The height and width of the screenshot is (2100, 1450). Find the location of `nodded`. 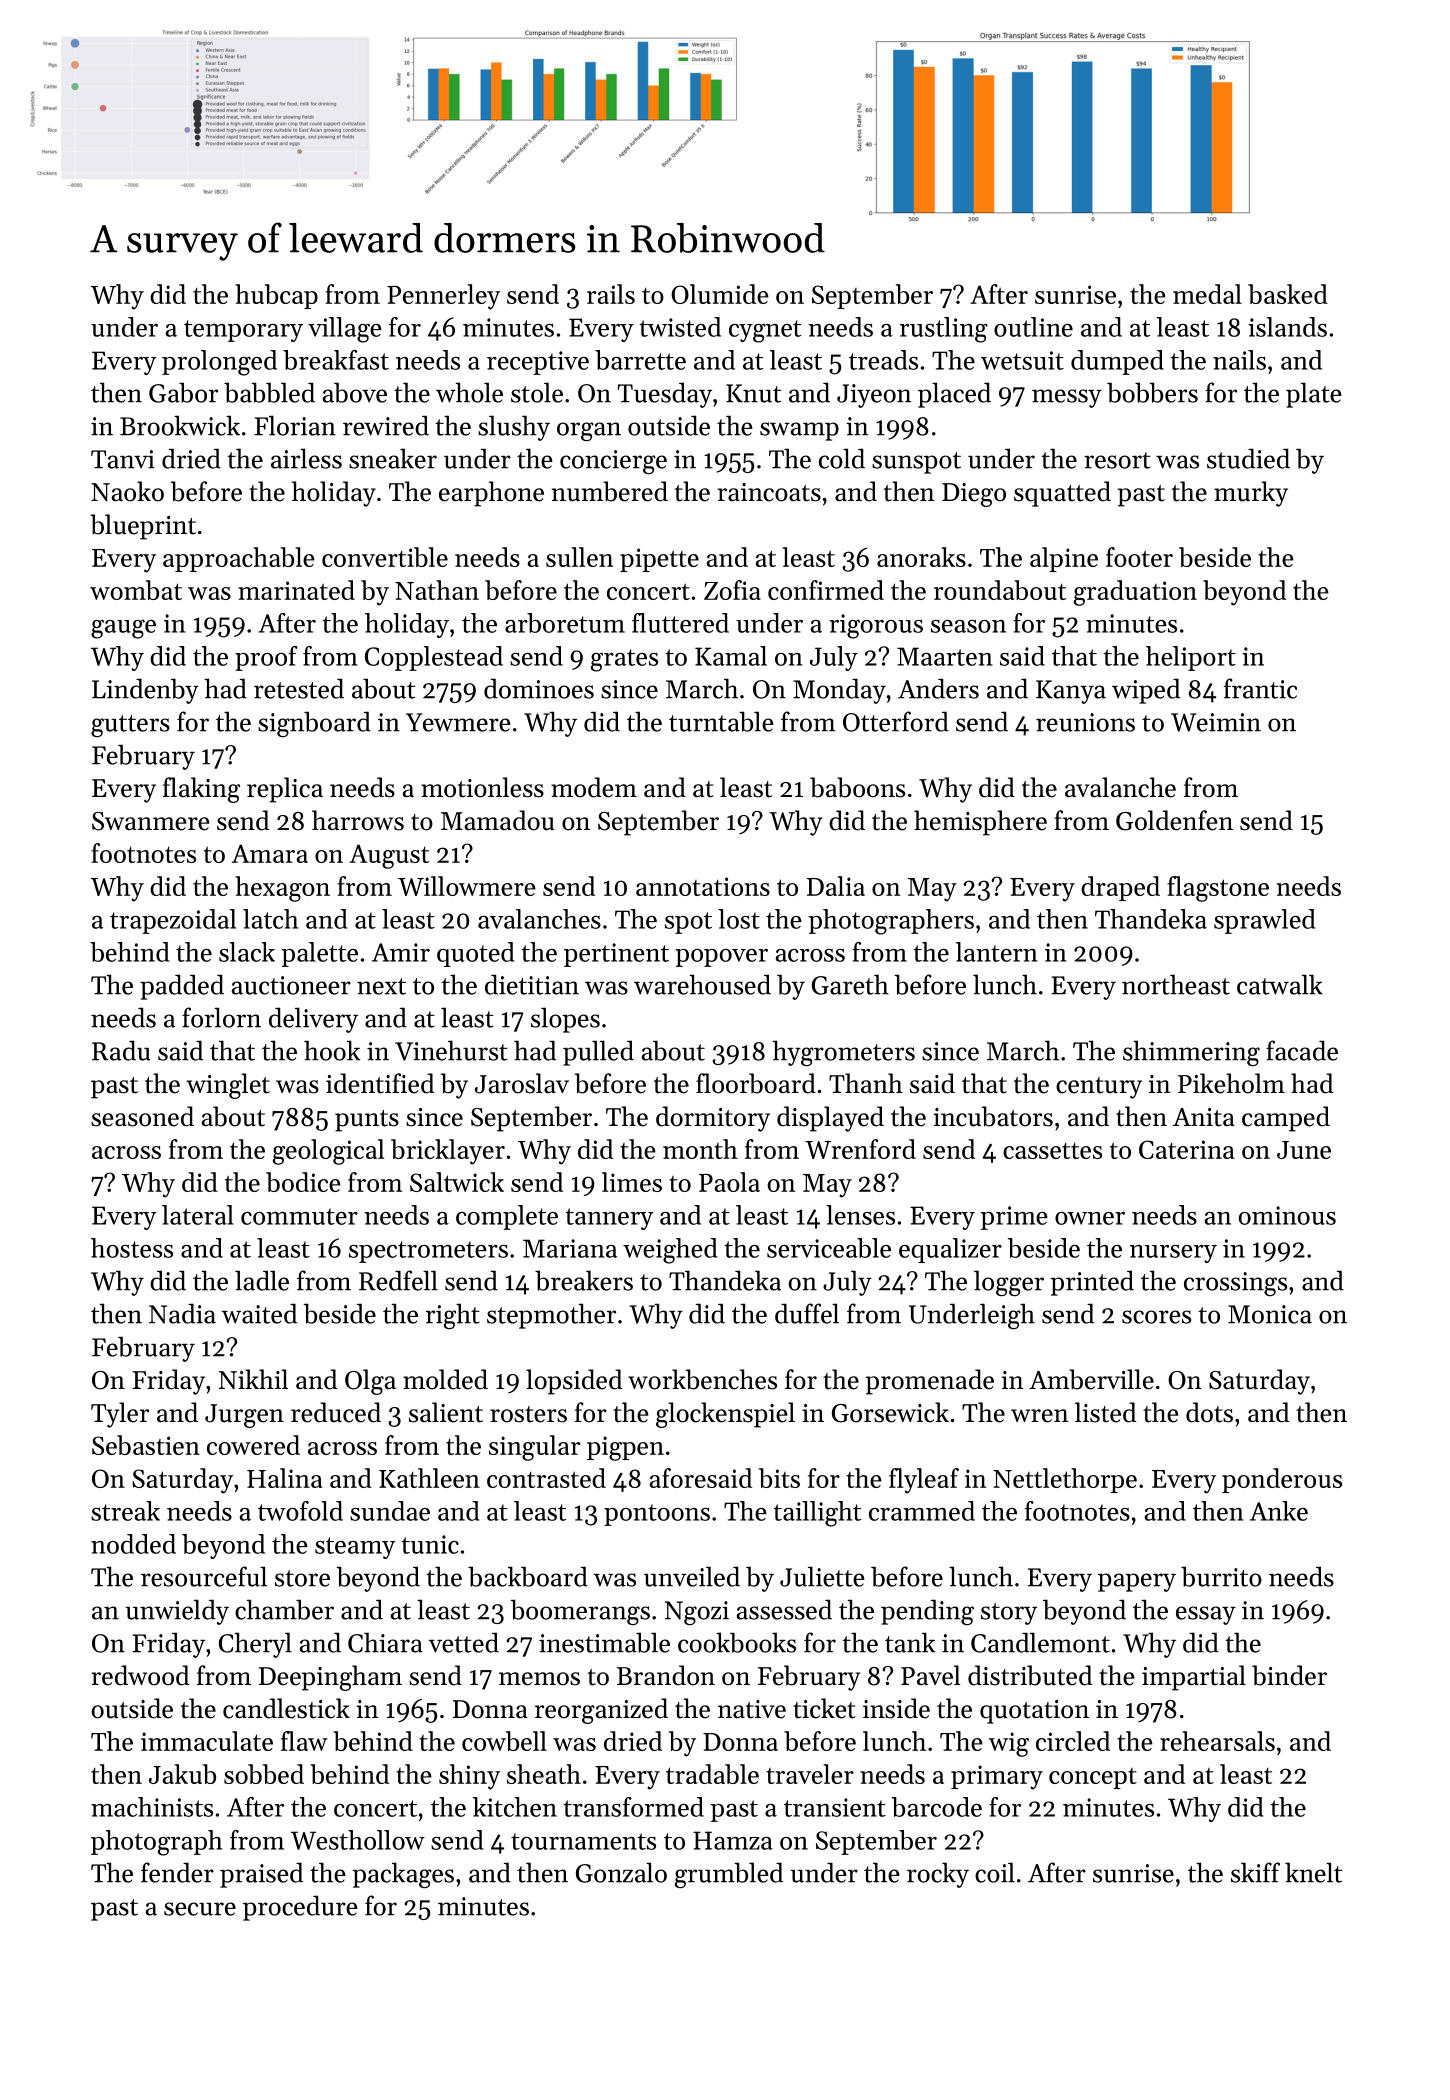

nodded is located at coordinates (133, 1544).
